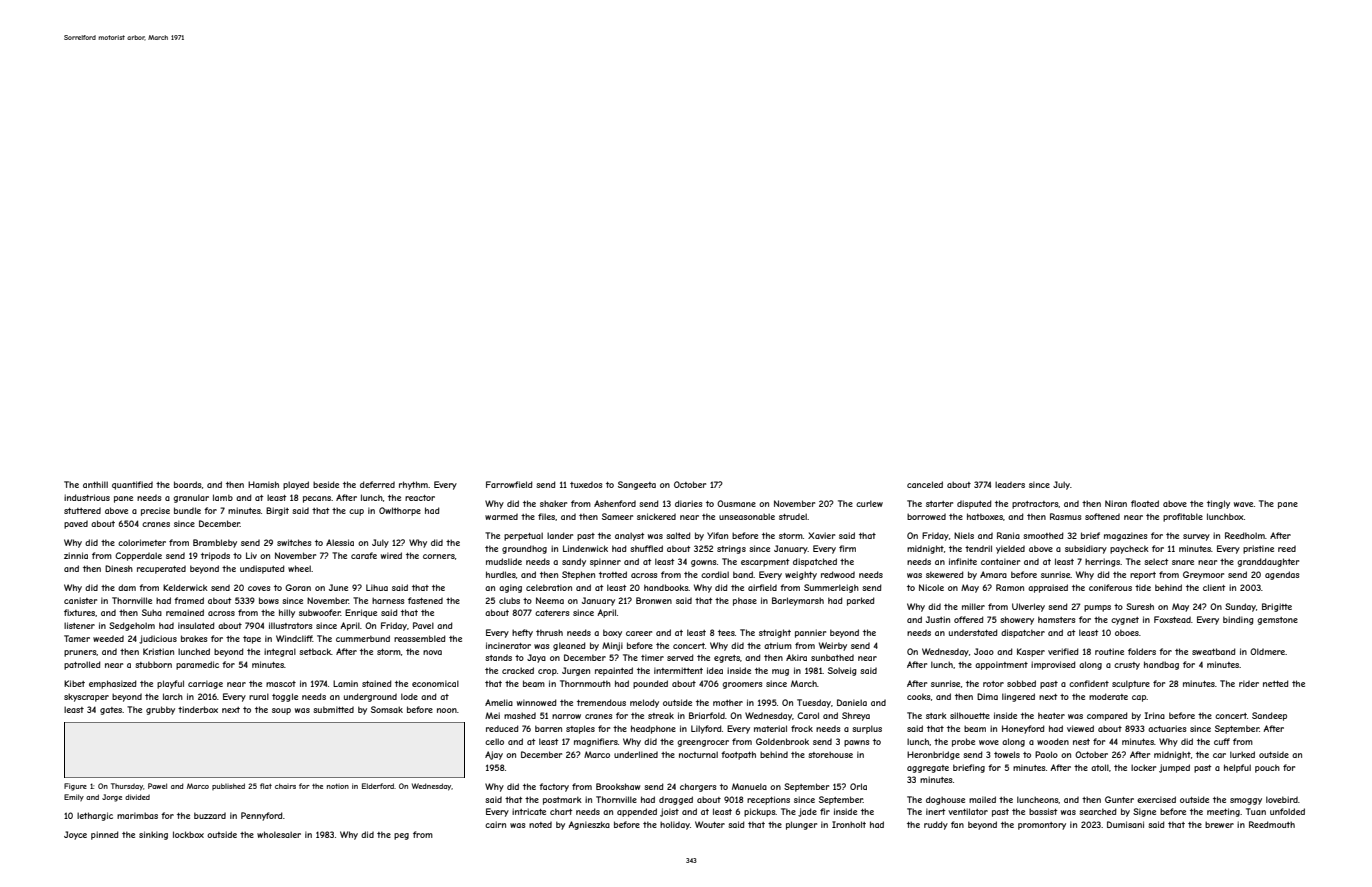 This screenshot has width=1372, height=887. Describe the element at coordinates (153, 835) in the screenshot. I see `sinking` at that location.
